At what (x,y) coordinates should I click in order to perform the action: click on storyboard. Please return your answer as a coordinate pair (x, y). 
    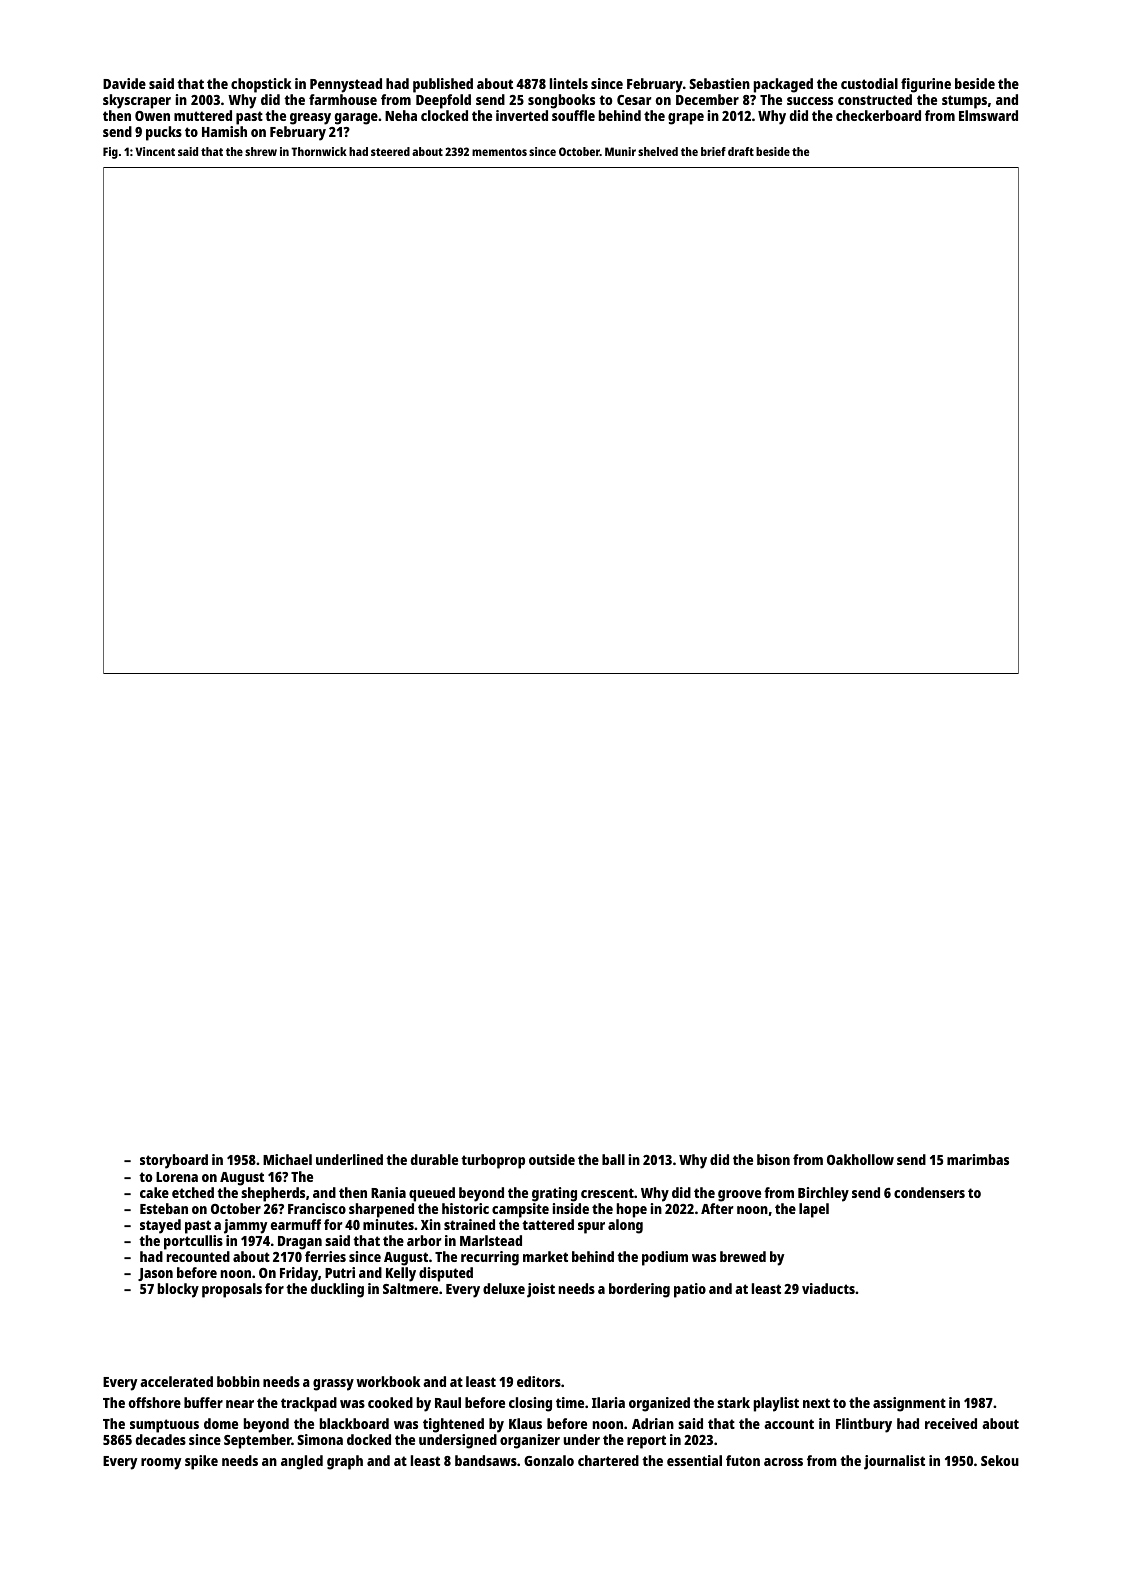
    Looking at the image, I should click on (174, 1161).
